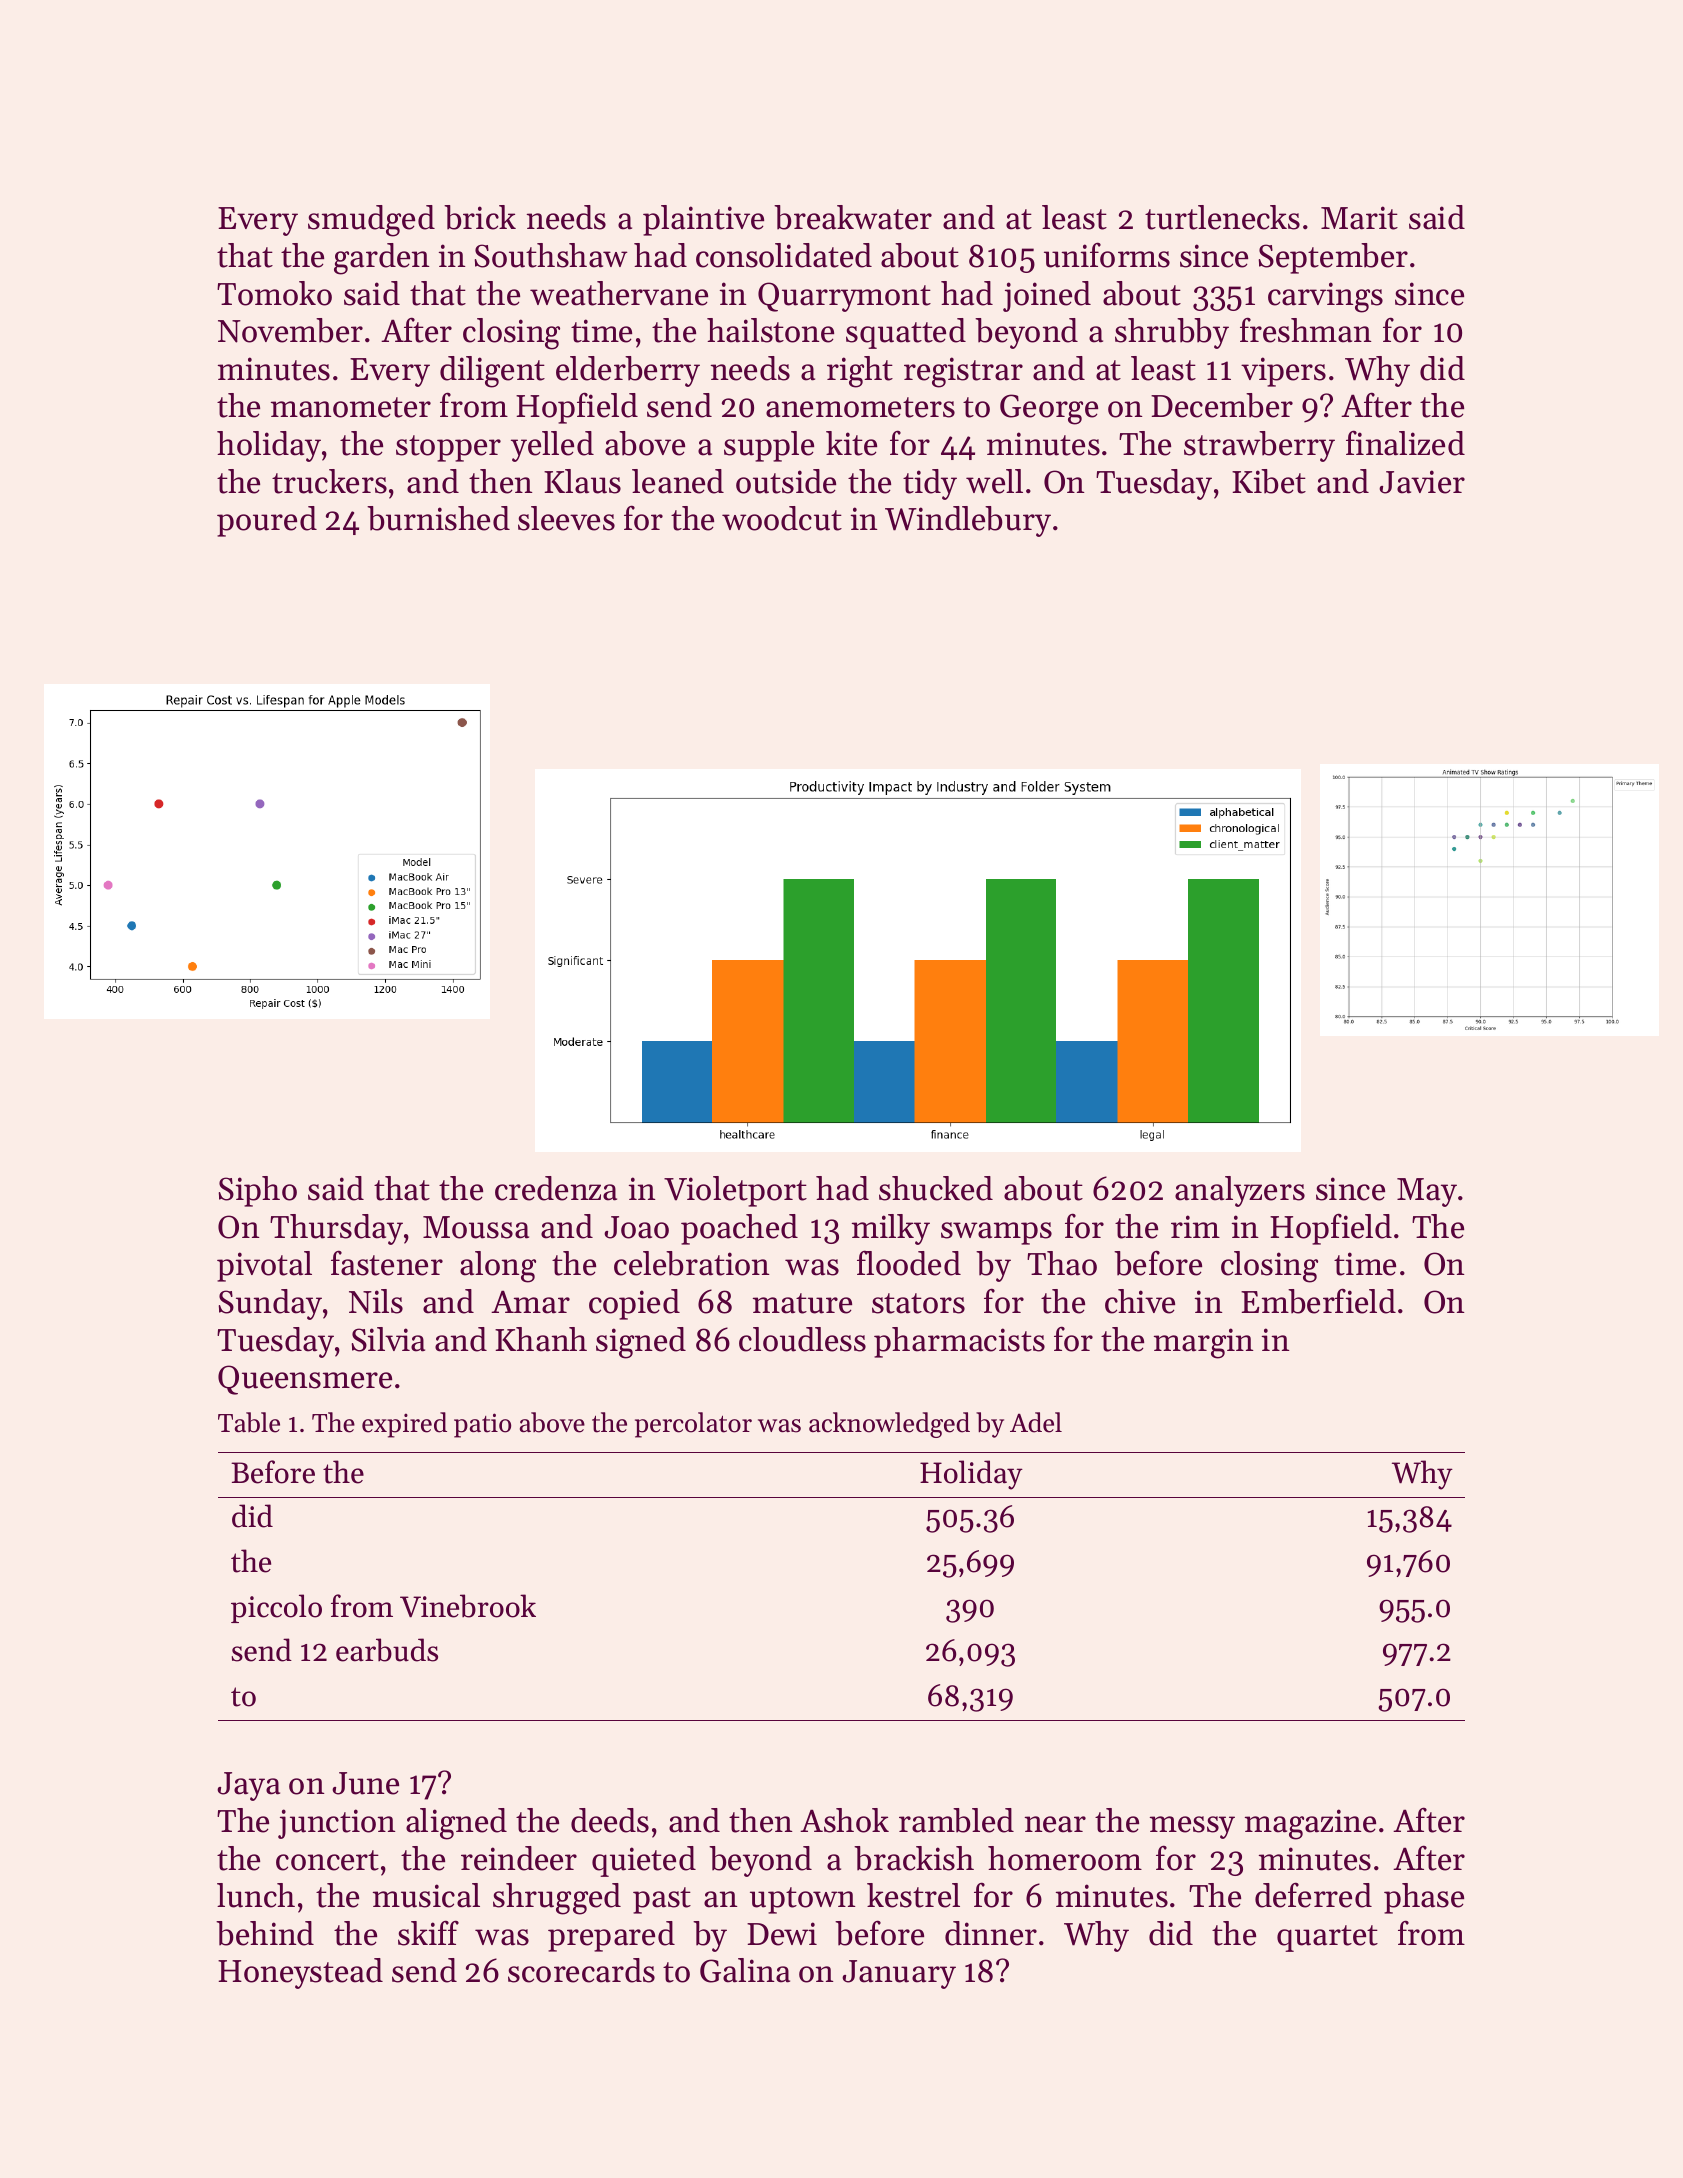  I want to click on lunch, so click(256, 1895).
